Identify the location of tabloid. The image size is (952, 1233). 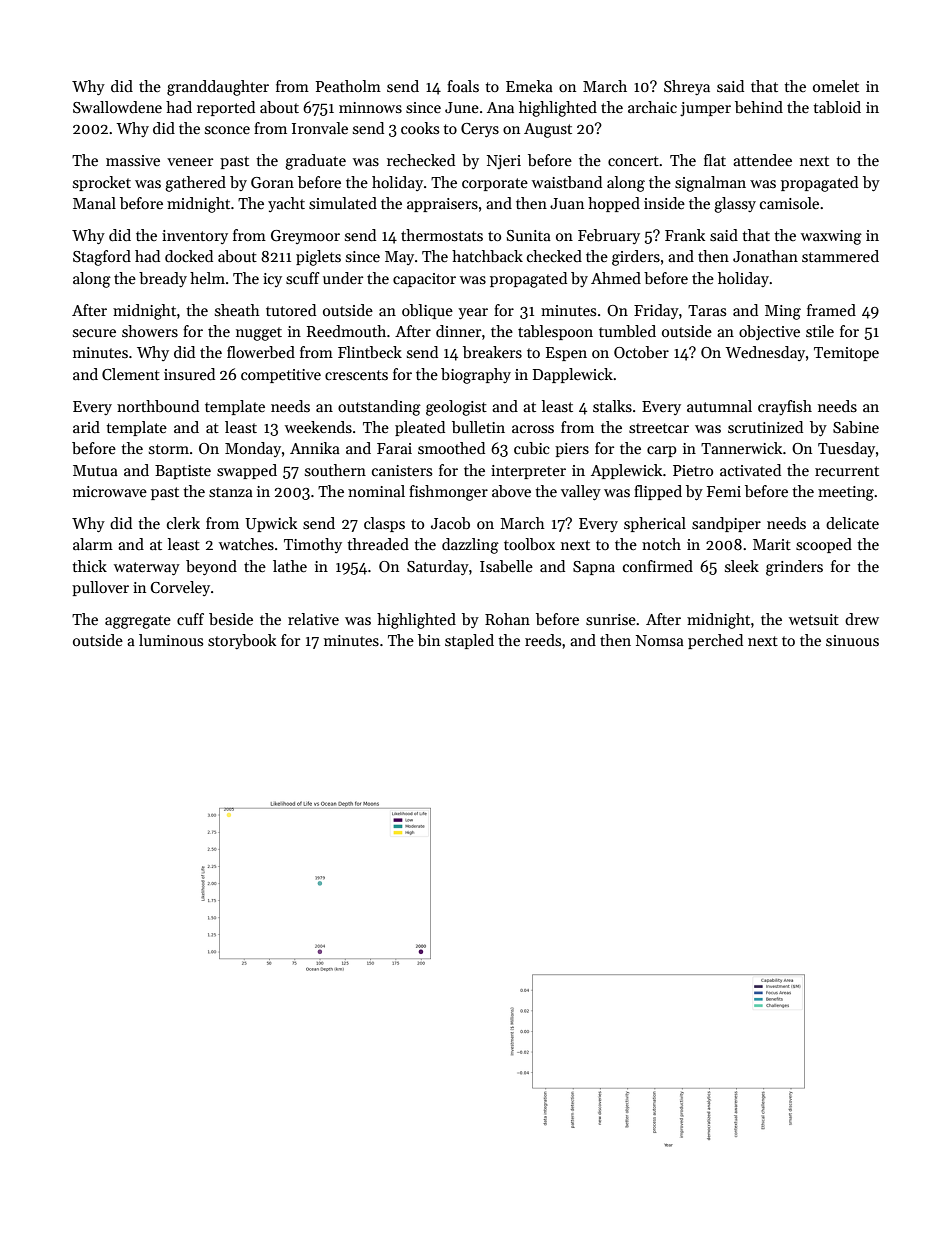
(837, 107).
